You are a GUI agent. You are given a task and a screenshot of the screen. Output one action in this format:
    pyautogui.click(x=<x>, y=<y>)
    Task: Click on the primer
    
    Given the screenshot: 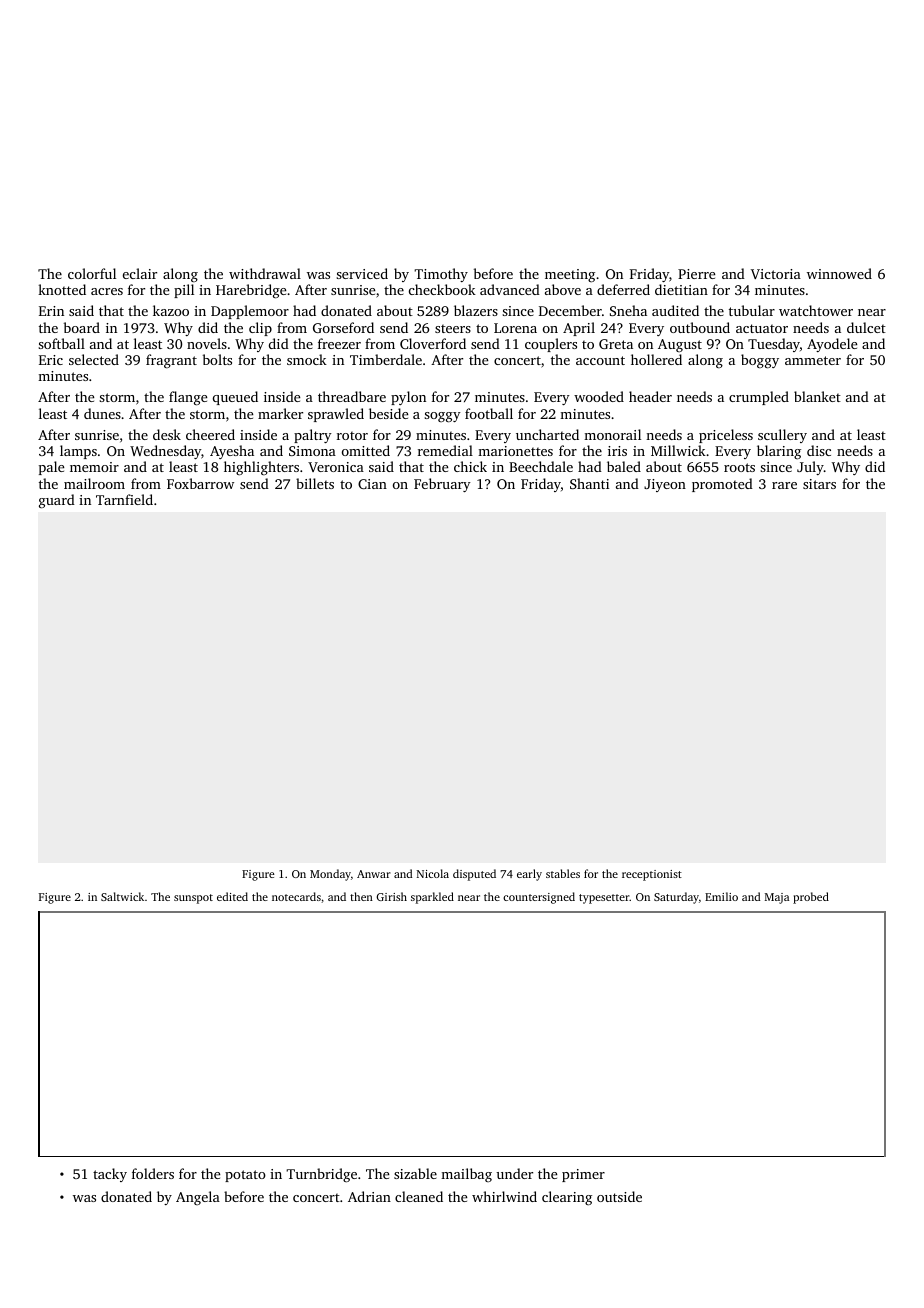 What is the action you would take?
    pyautogui.click(x=583, y=1175)
